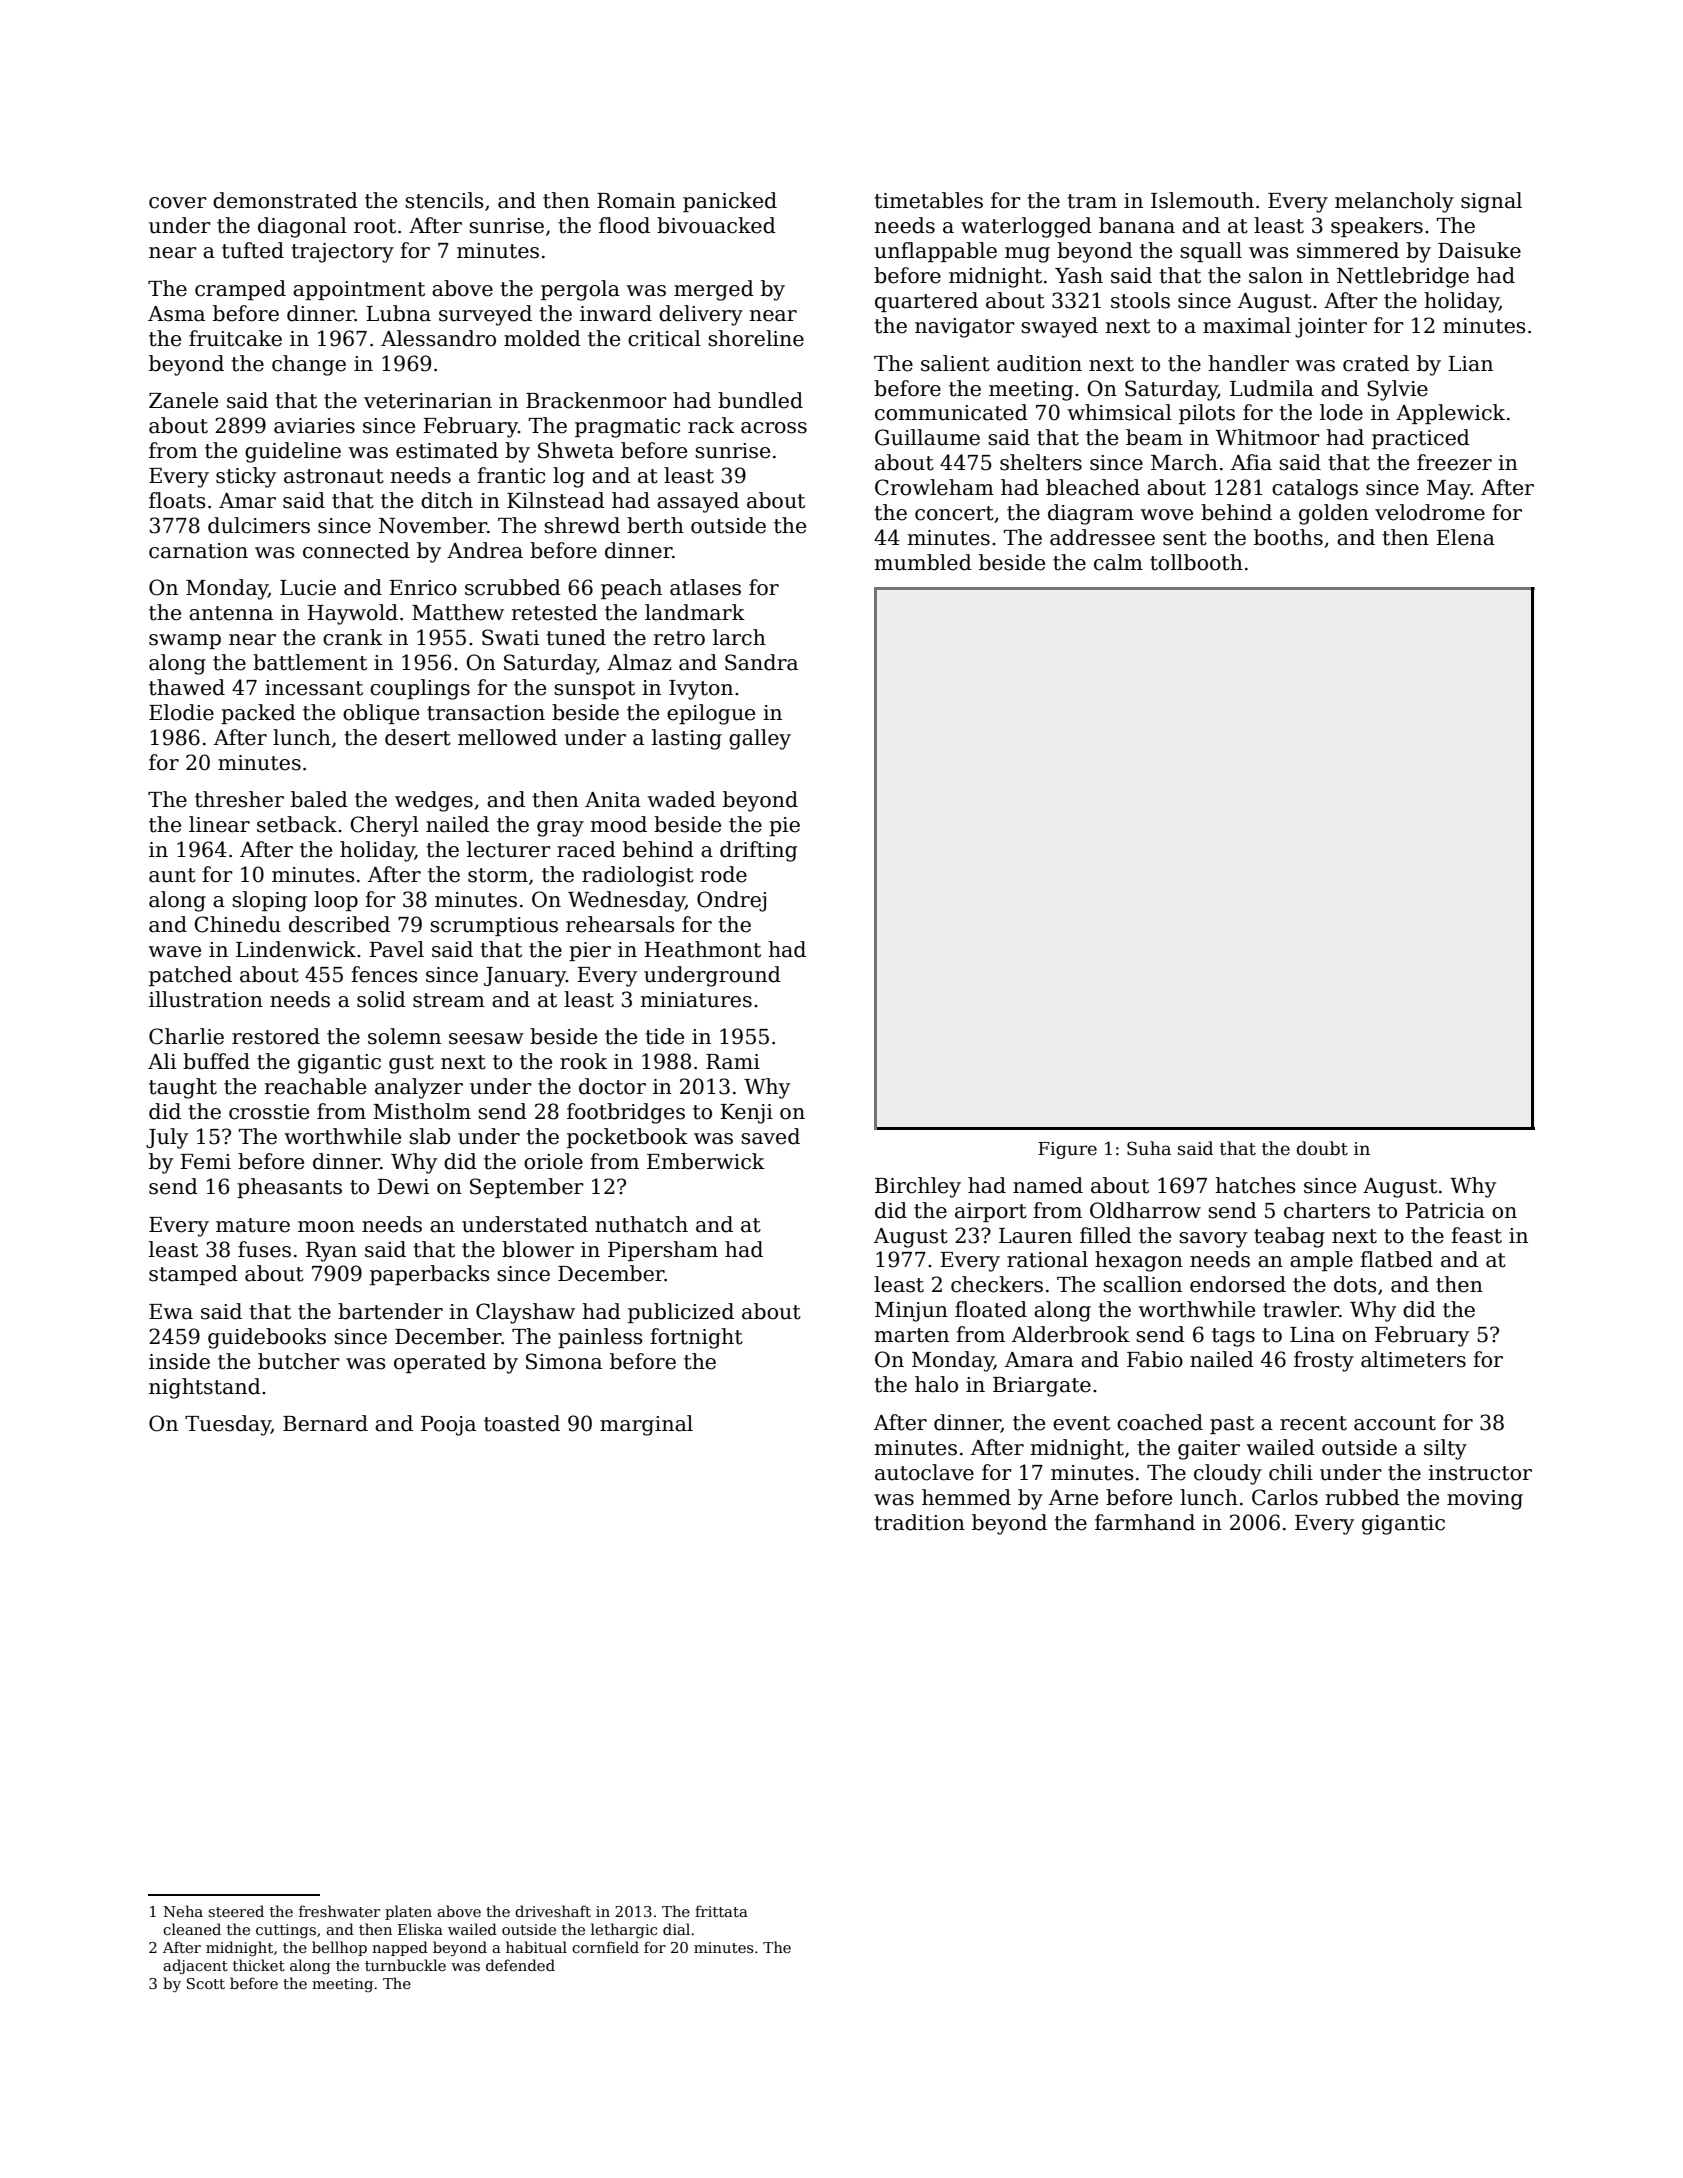 The image size is (1683, 2178). Describe the element at coordinates (356, 550) in the screenshot. I see `connected` at that location.
